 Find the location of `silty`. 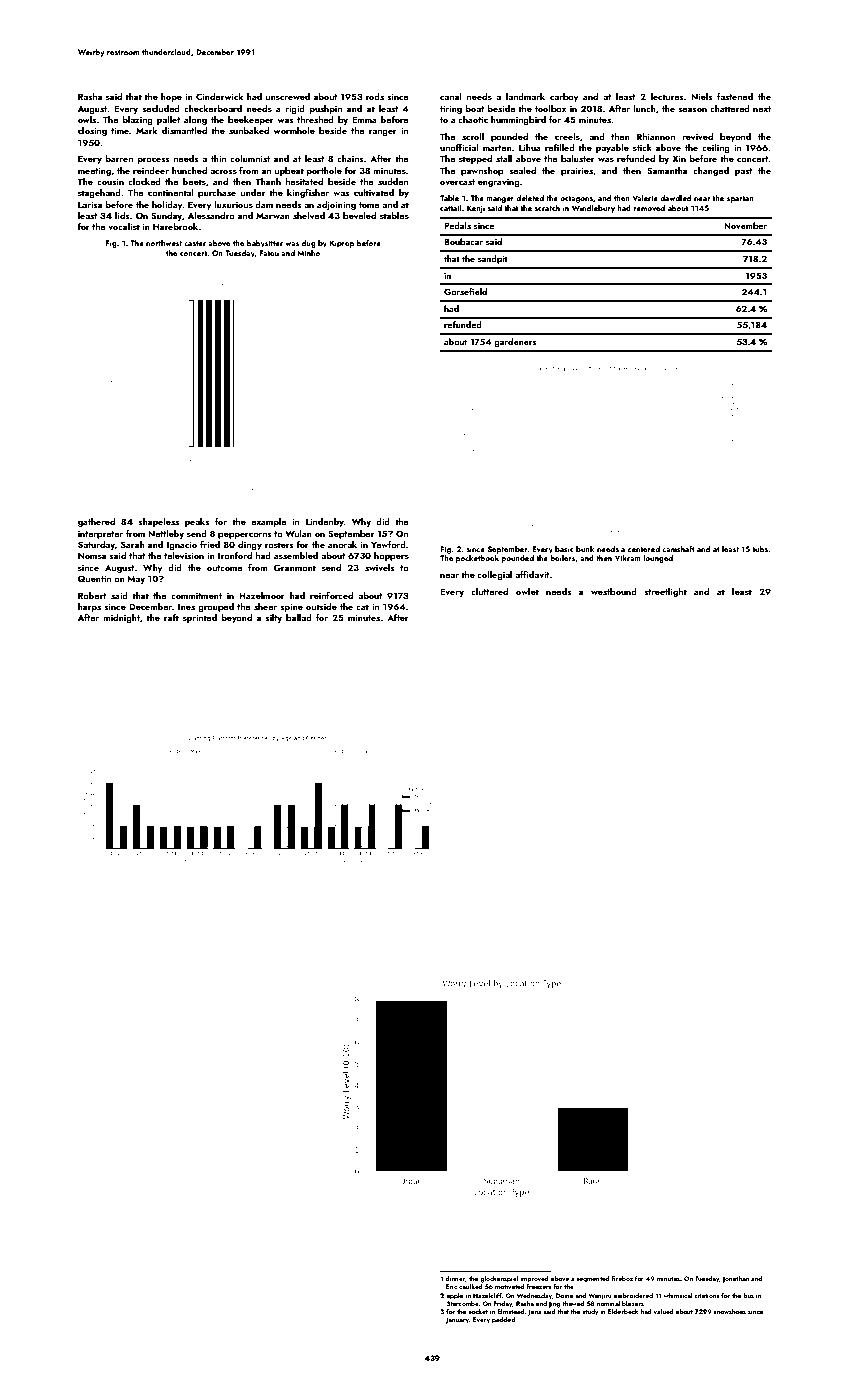

silty is located at coordinates (273, 618).
